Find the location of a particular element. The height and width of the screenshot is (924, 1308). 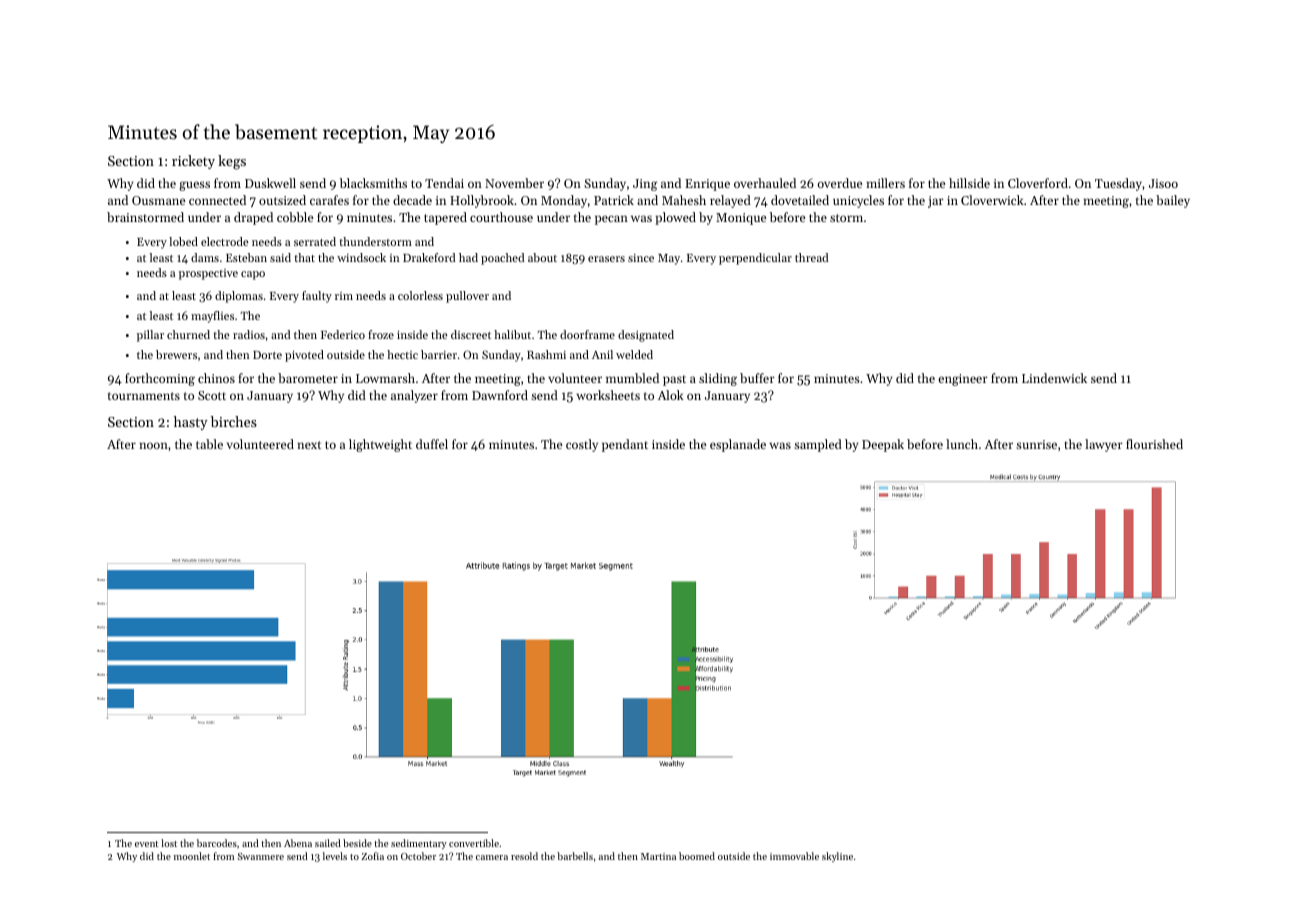

esplanade is located at coordinates (738, 445).
